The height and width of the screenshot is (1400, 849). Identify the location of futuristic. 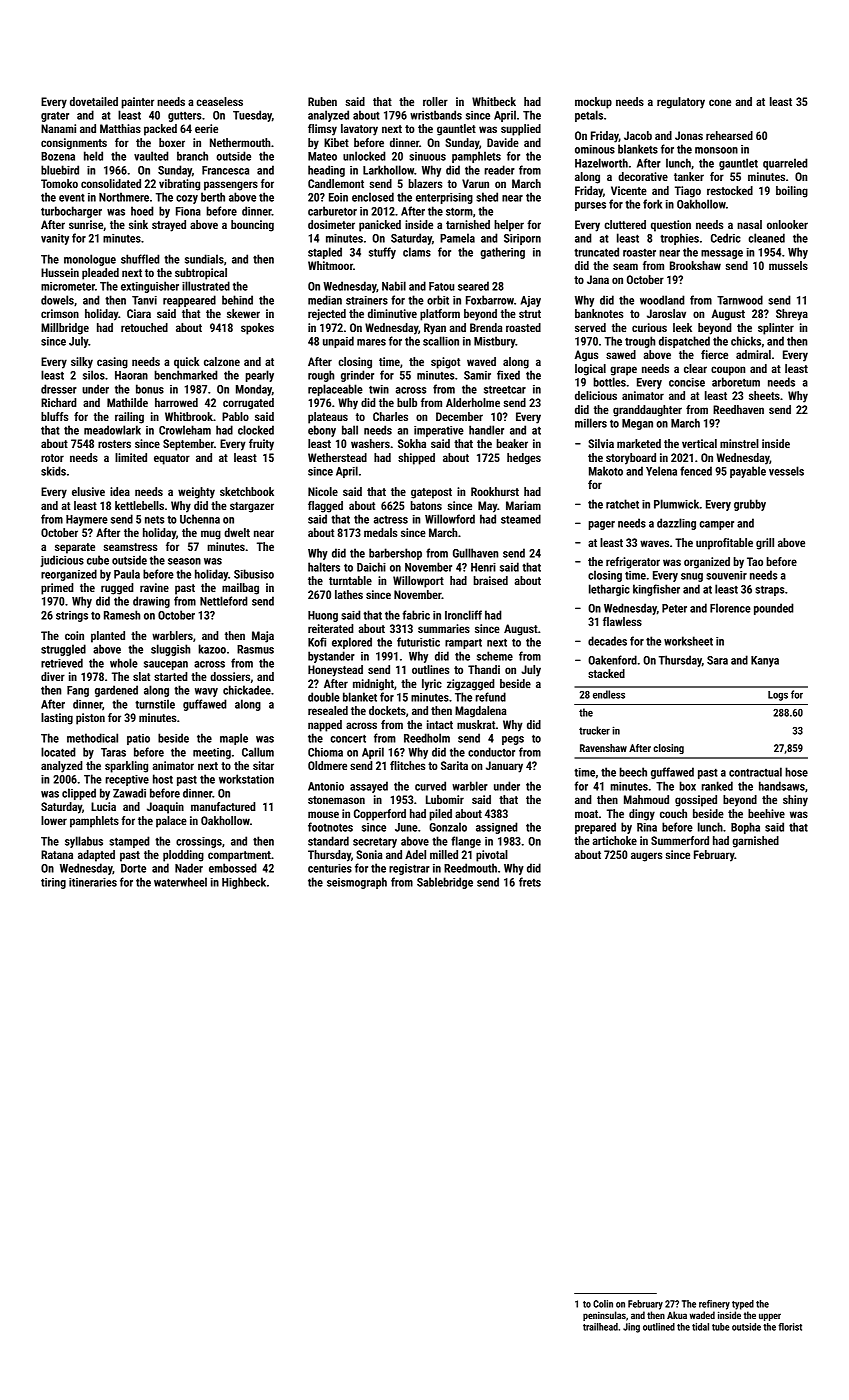
(418, 642).
